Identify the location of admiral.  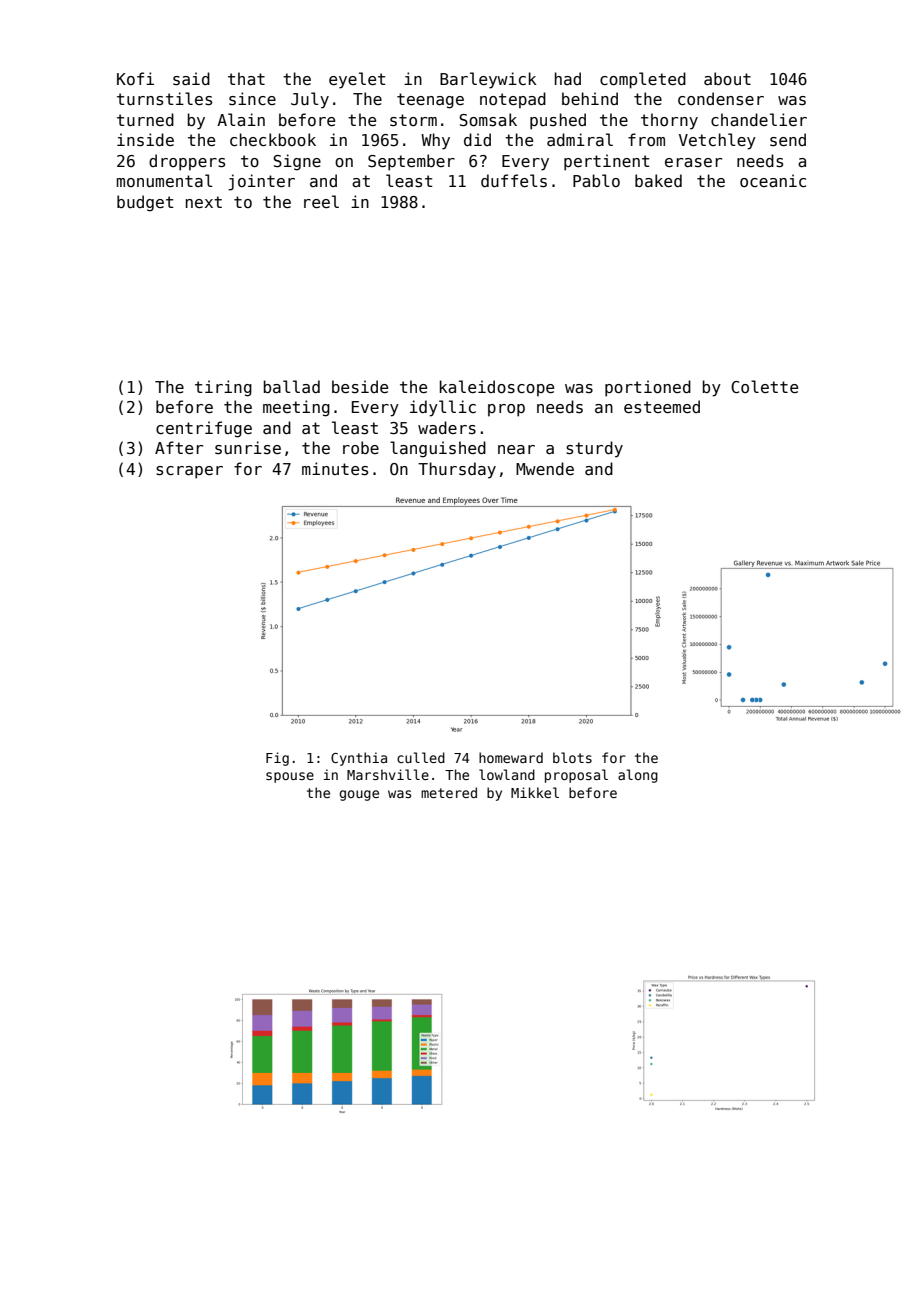
(580, 139).
